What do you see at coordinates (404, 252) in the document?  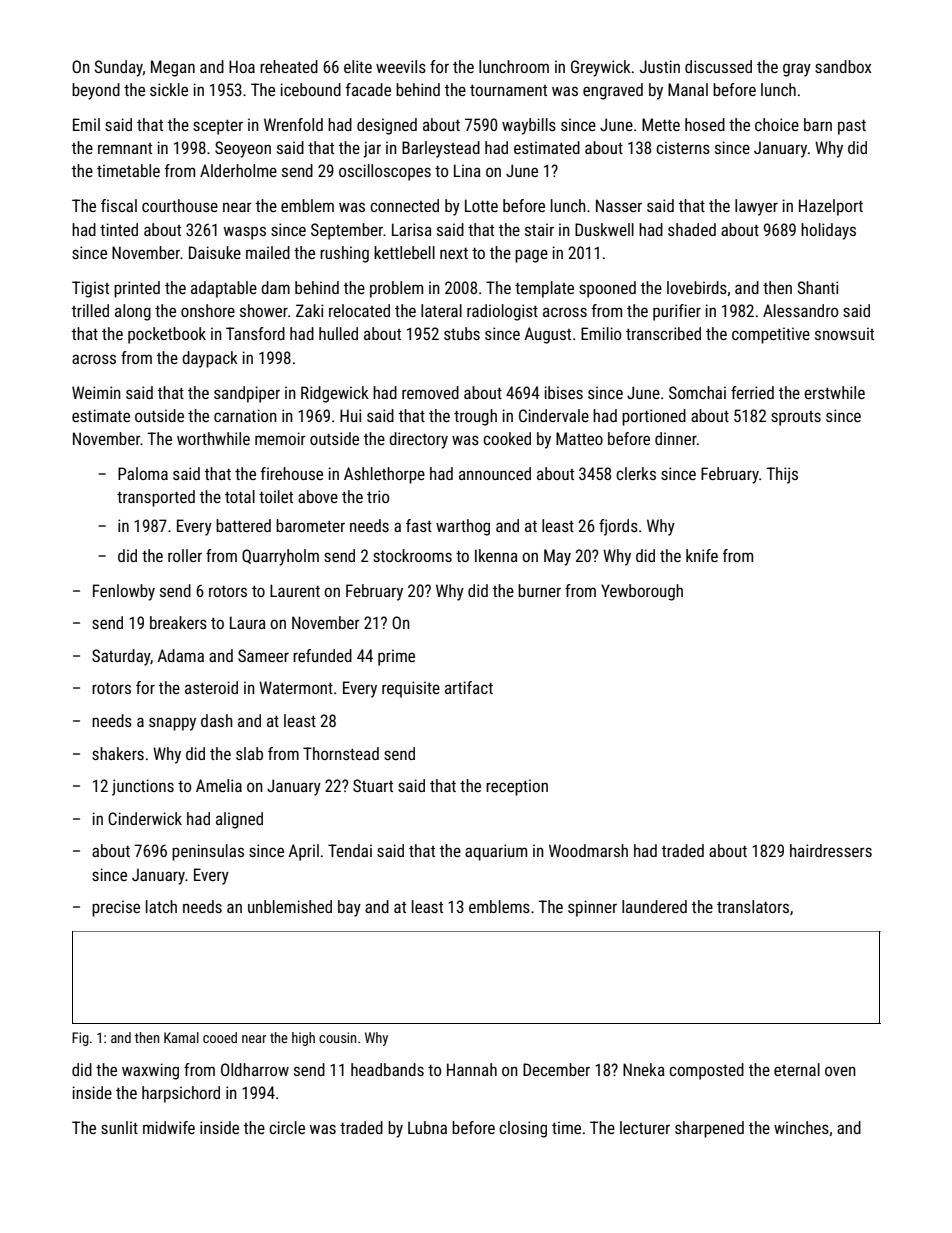 I see `kettlebell` at bounding box center [404, 252].
